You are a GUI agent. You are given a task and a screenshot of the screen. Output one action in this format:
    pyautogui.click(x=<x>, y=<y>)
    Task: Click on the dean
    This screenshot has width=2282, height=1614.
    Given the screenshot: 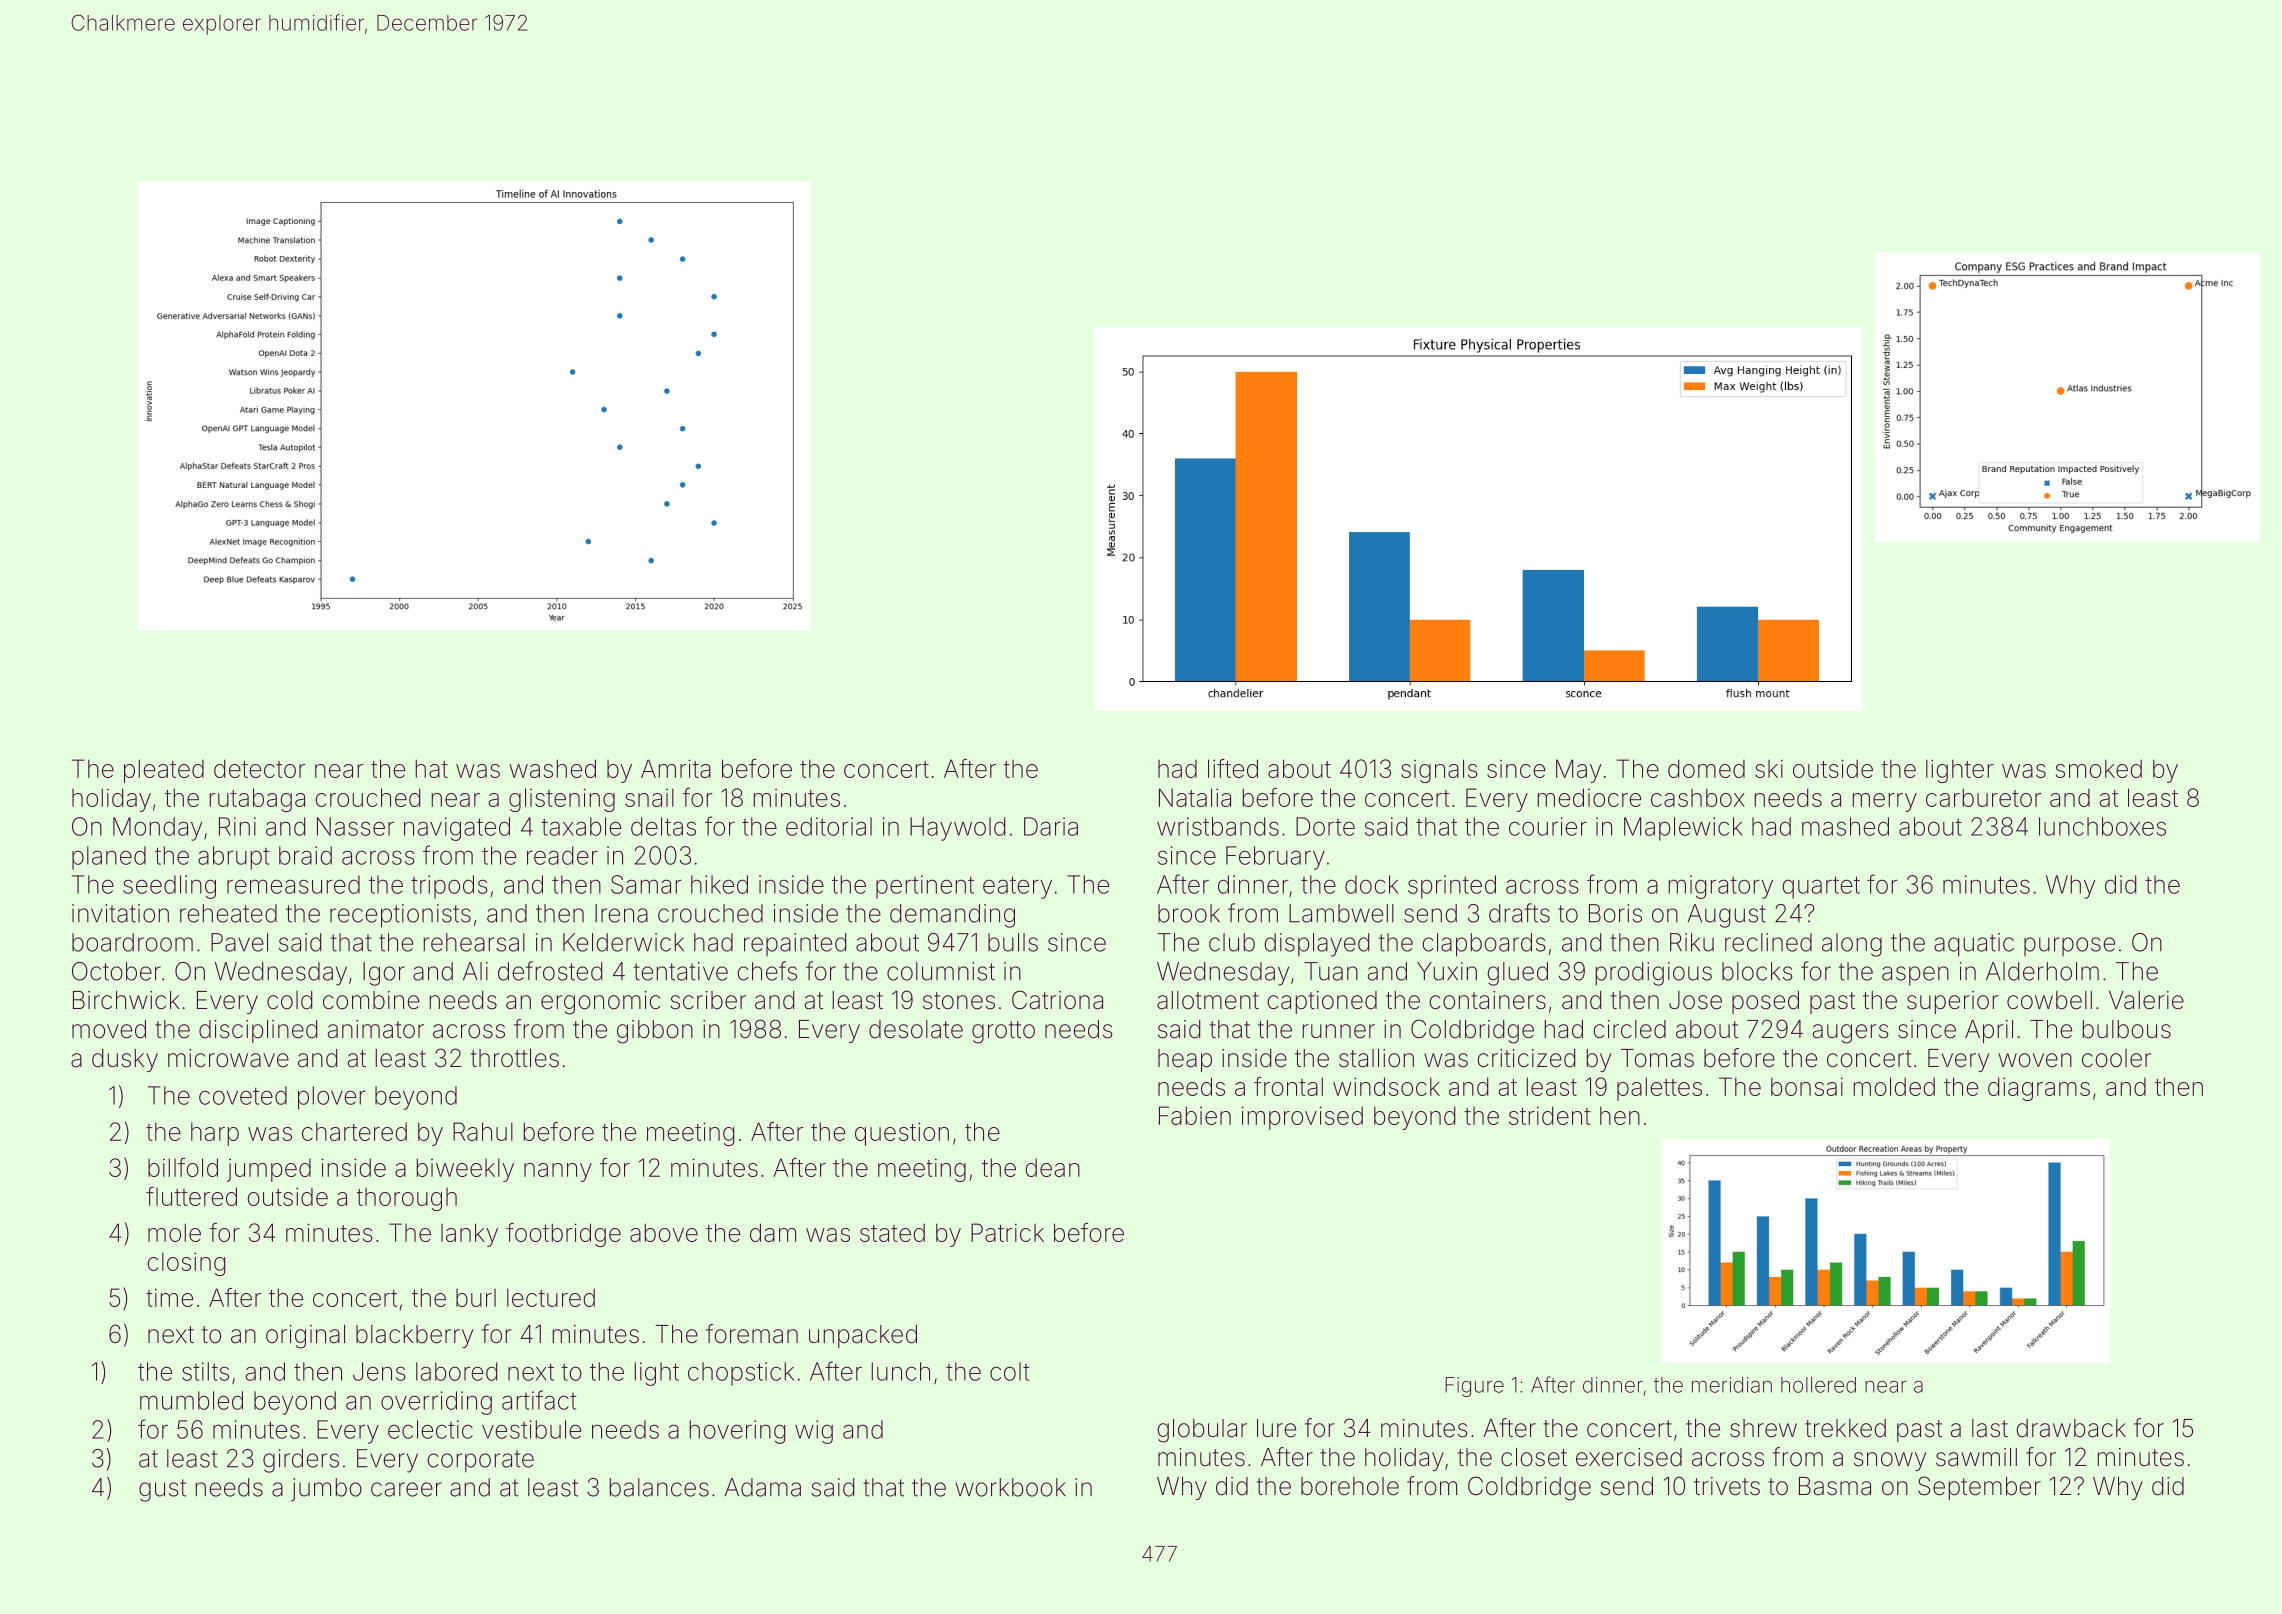 What is the action you would take?
    pyautogui.click(x=1052, y=1167)
